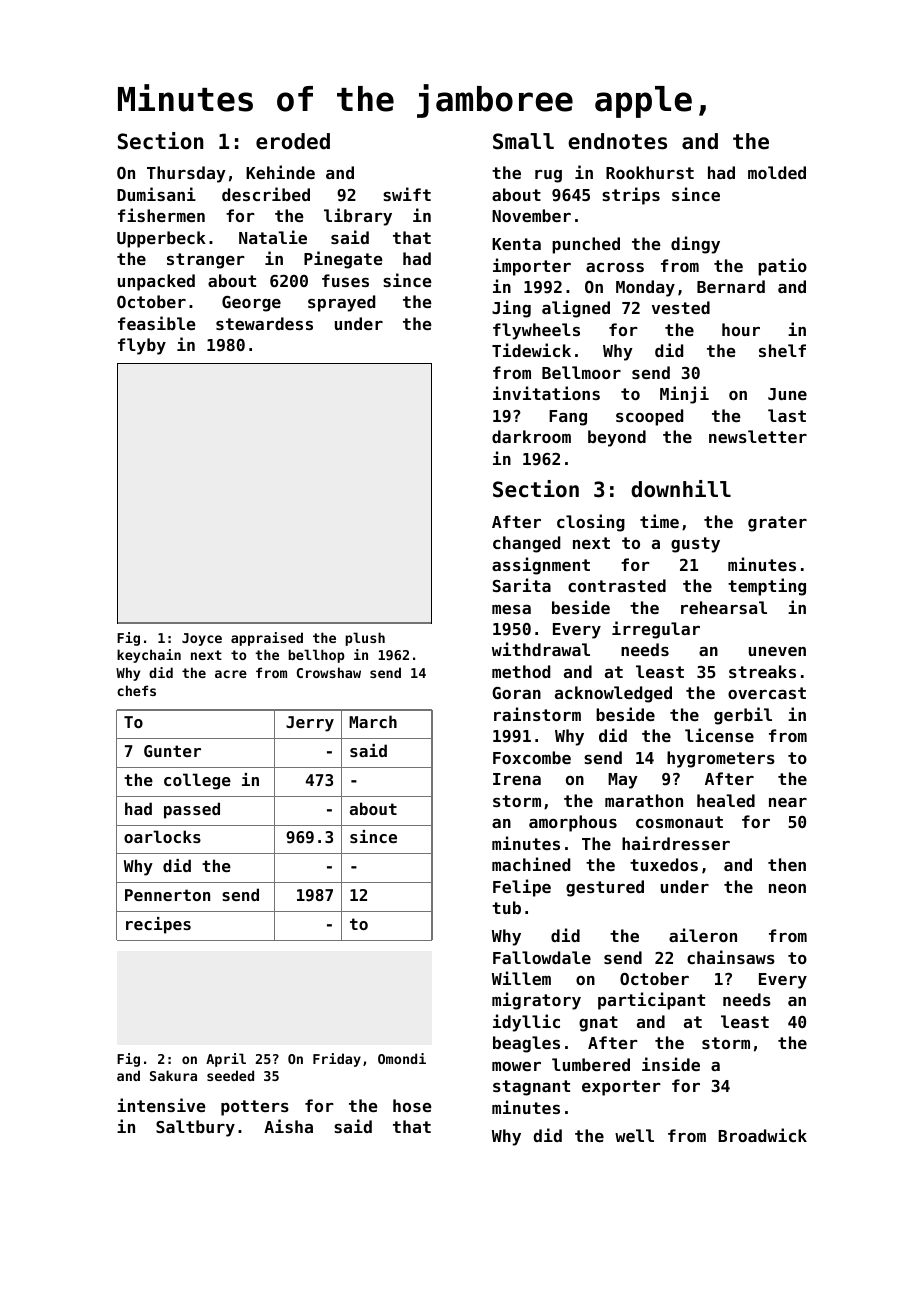 Image resolution: width=924 pixels, height=1311 pixels. Describe the element at coordinates (293, 141) in the page. I see `eroded` at that location.
